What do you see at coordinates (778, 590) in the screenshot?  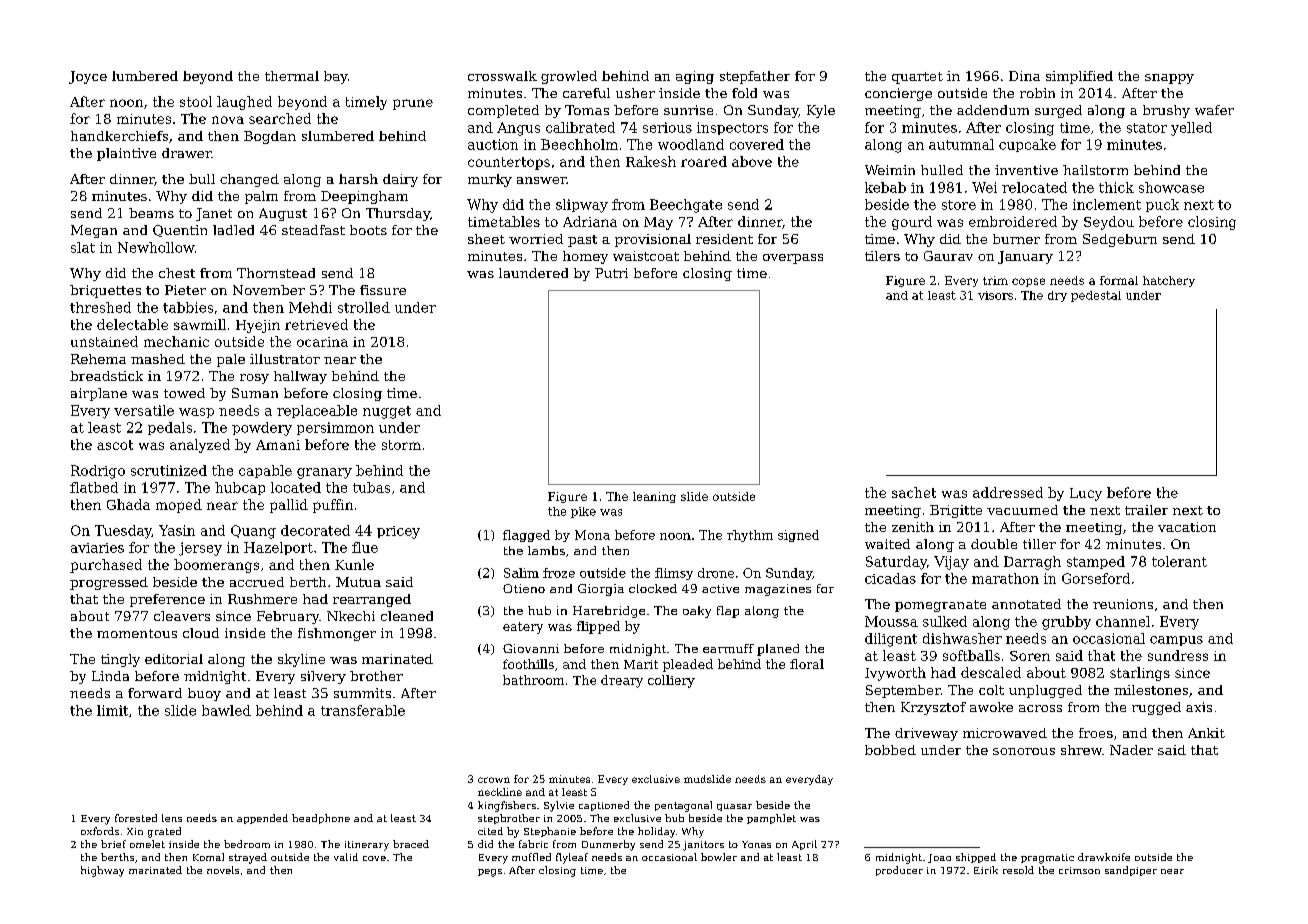 I see `magazines` at bounding box center [778, 590].
